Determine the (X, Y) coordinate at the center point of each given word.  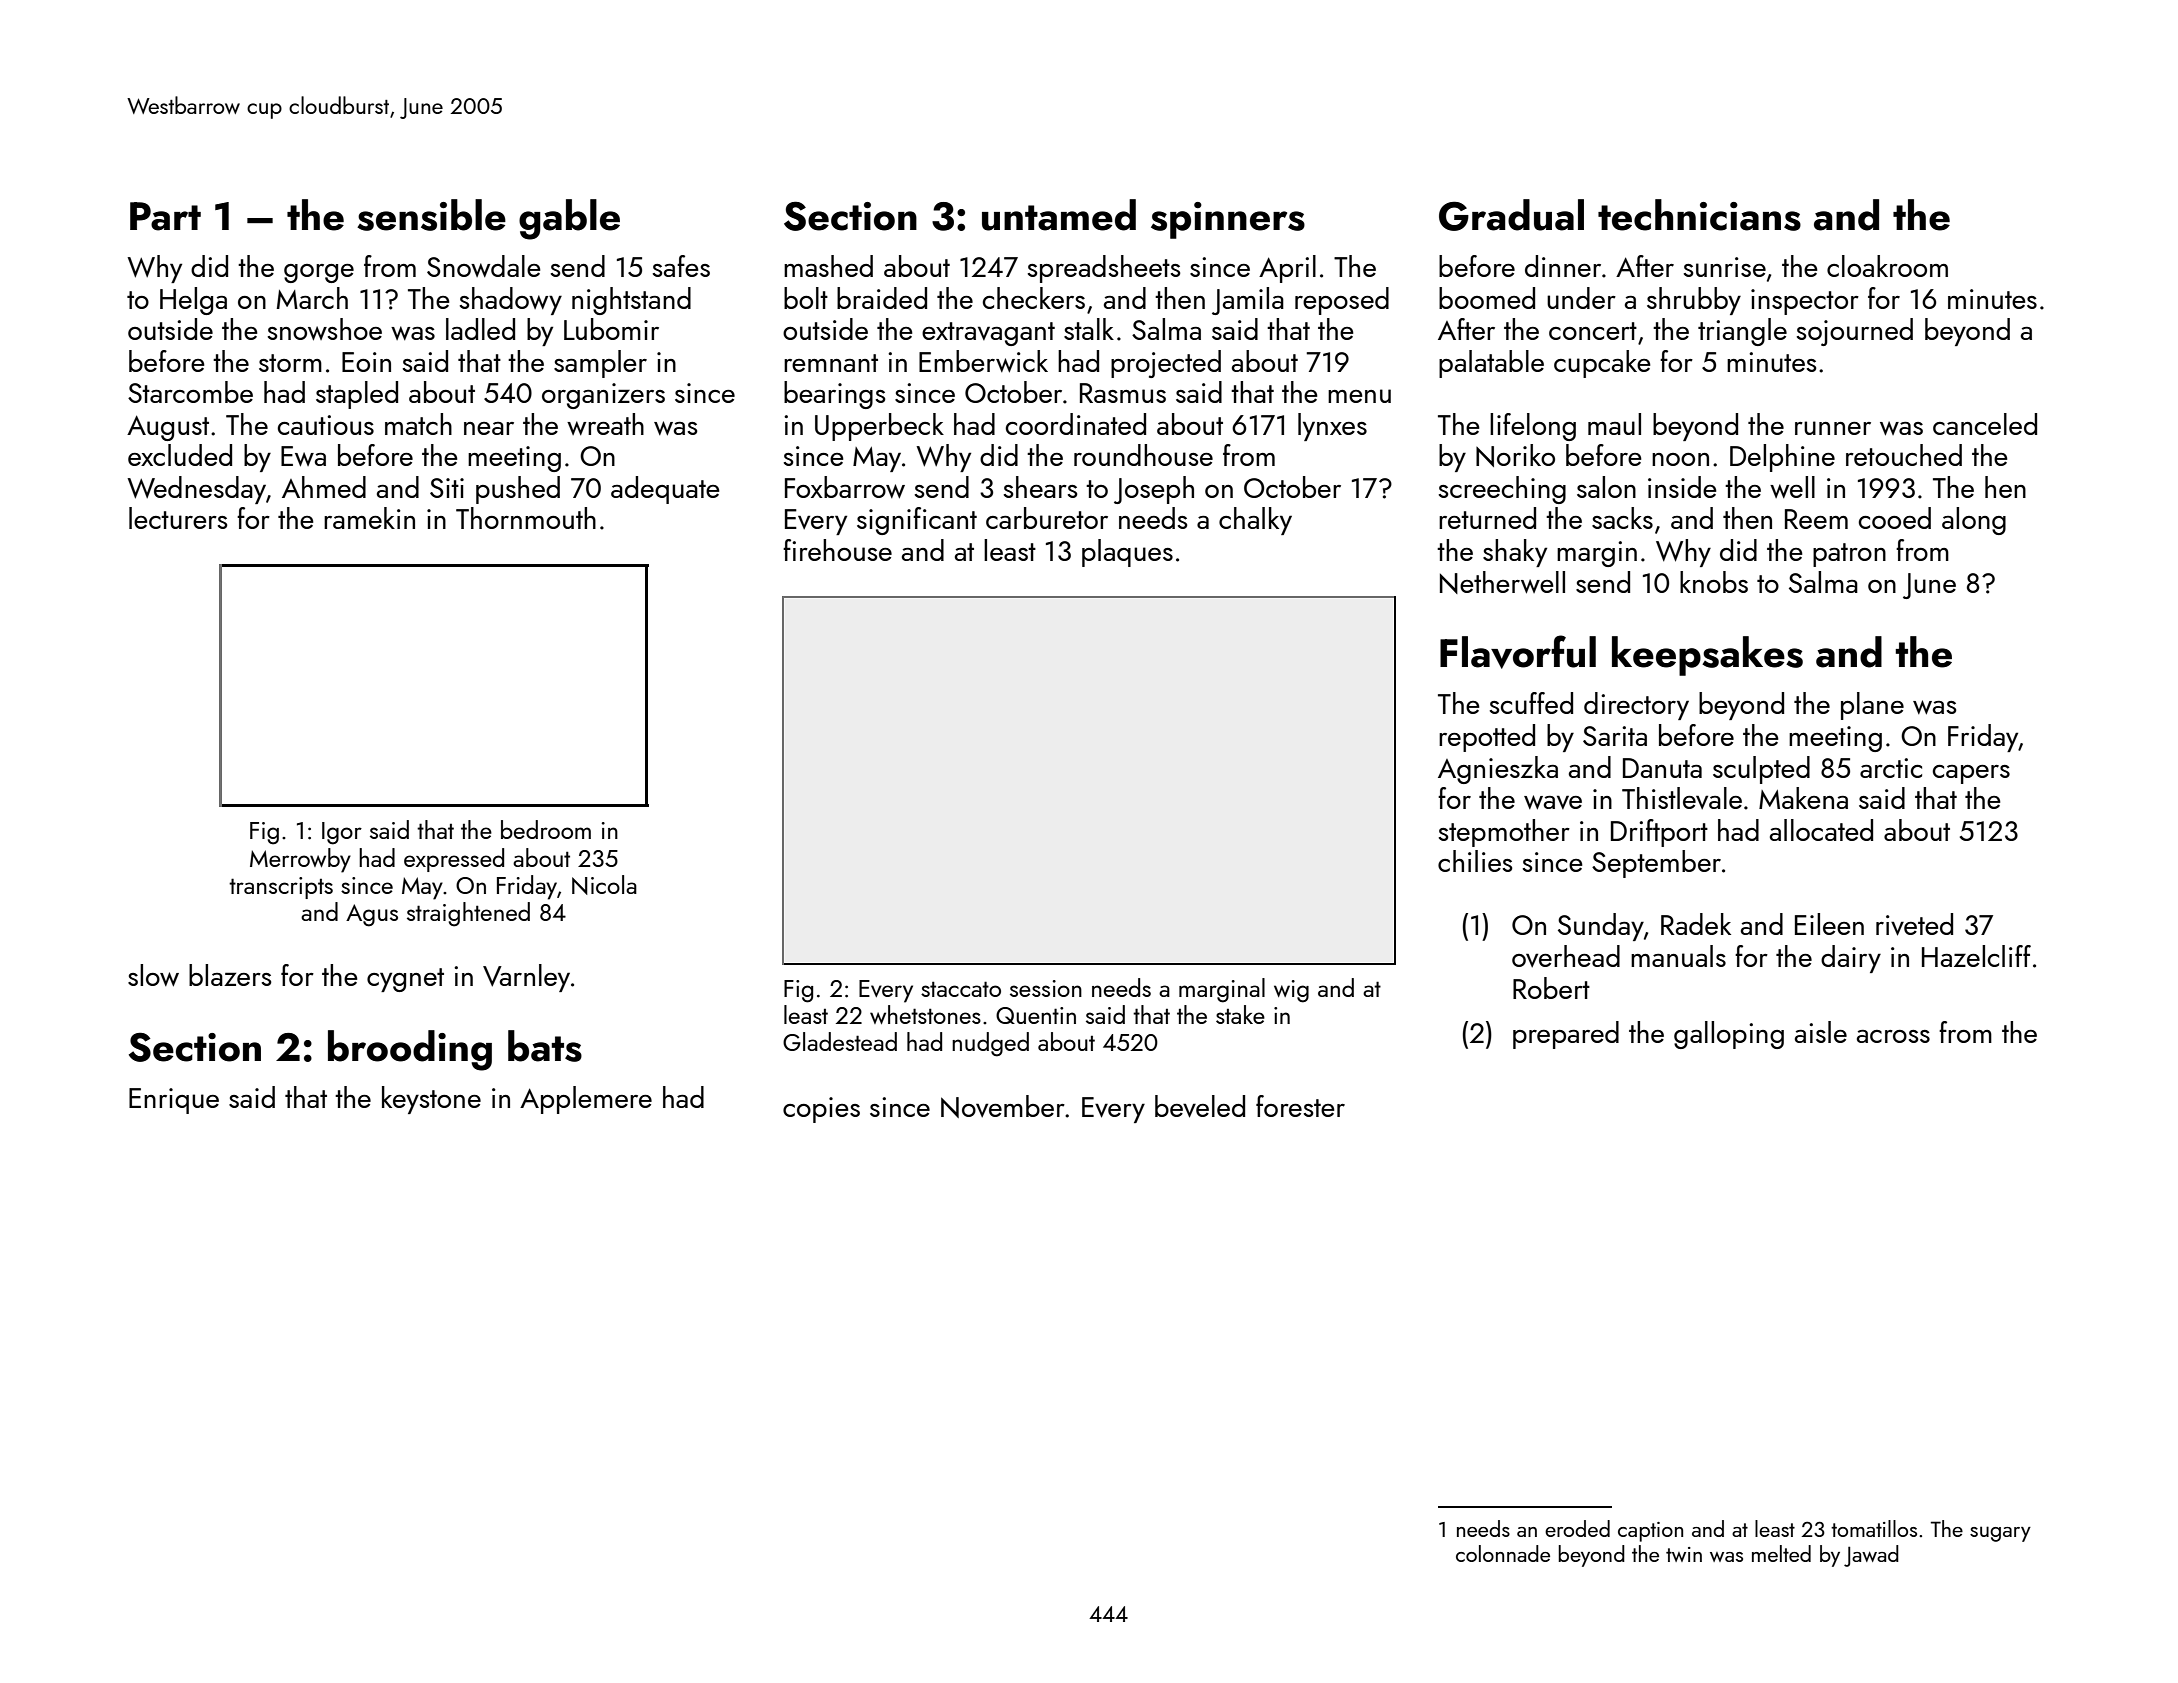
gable (569, 219)
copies (821, 1110)
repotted (1487, 738)
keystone (431, 1100)
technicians (1699, 215)
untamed (1059, 215)
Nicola (604, 885)
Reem (1816, 519)
